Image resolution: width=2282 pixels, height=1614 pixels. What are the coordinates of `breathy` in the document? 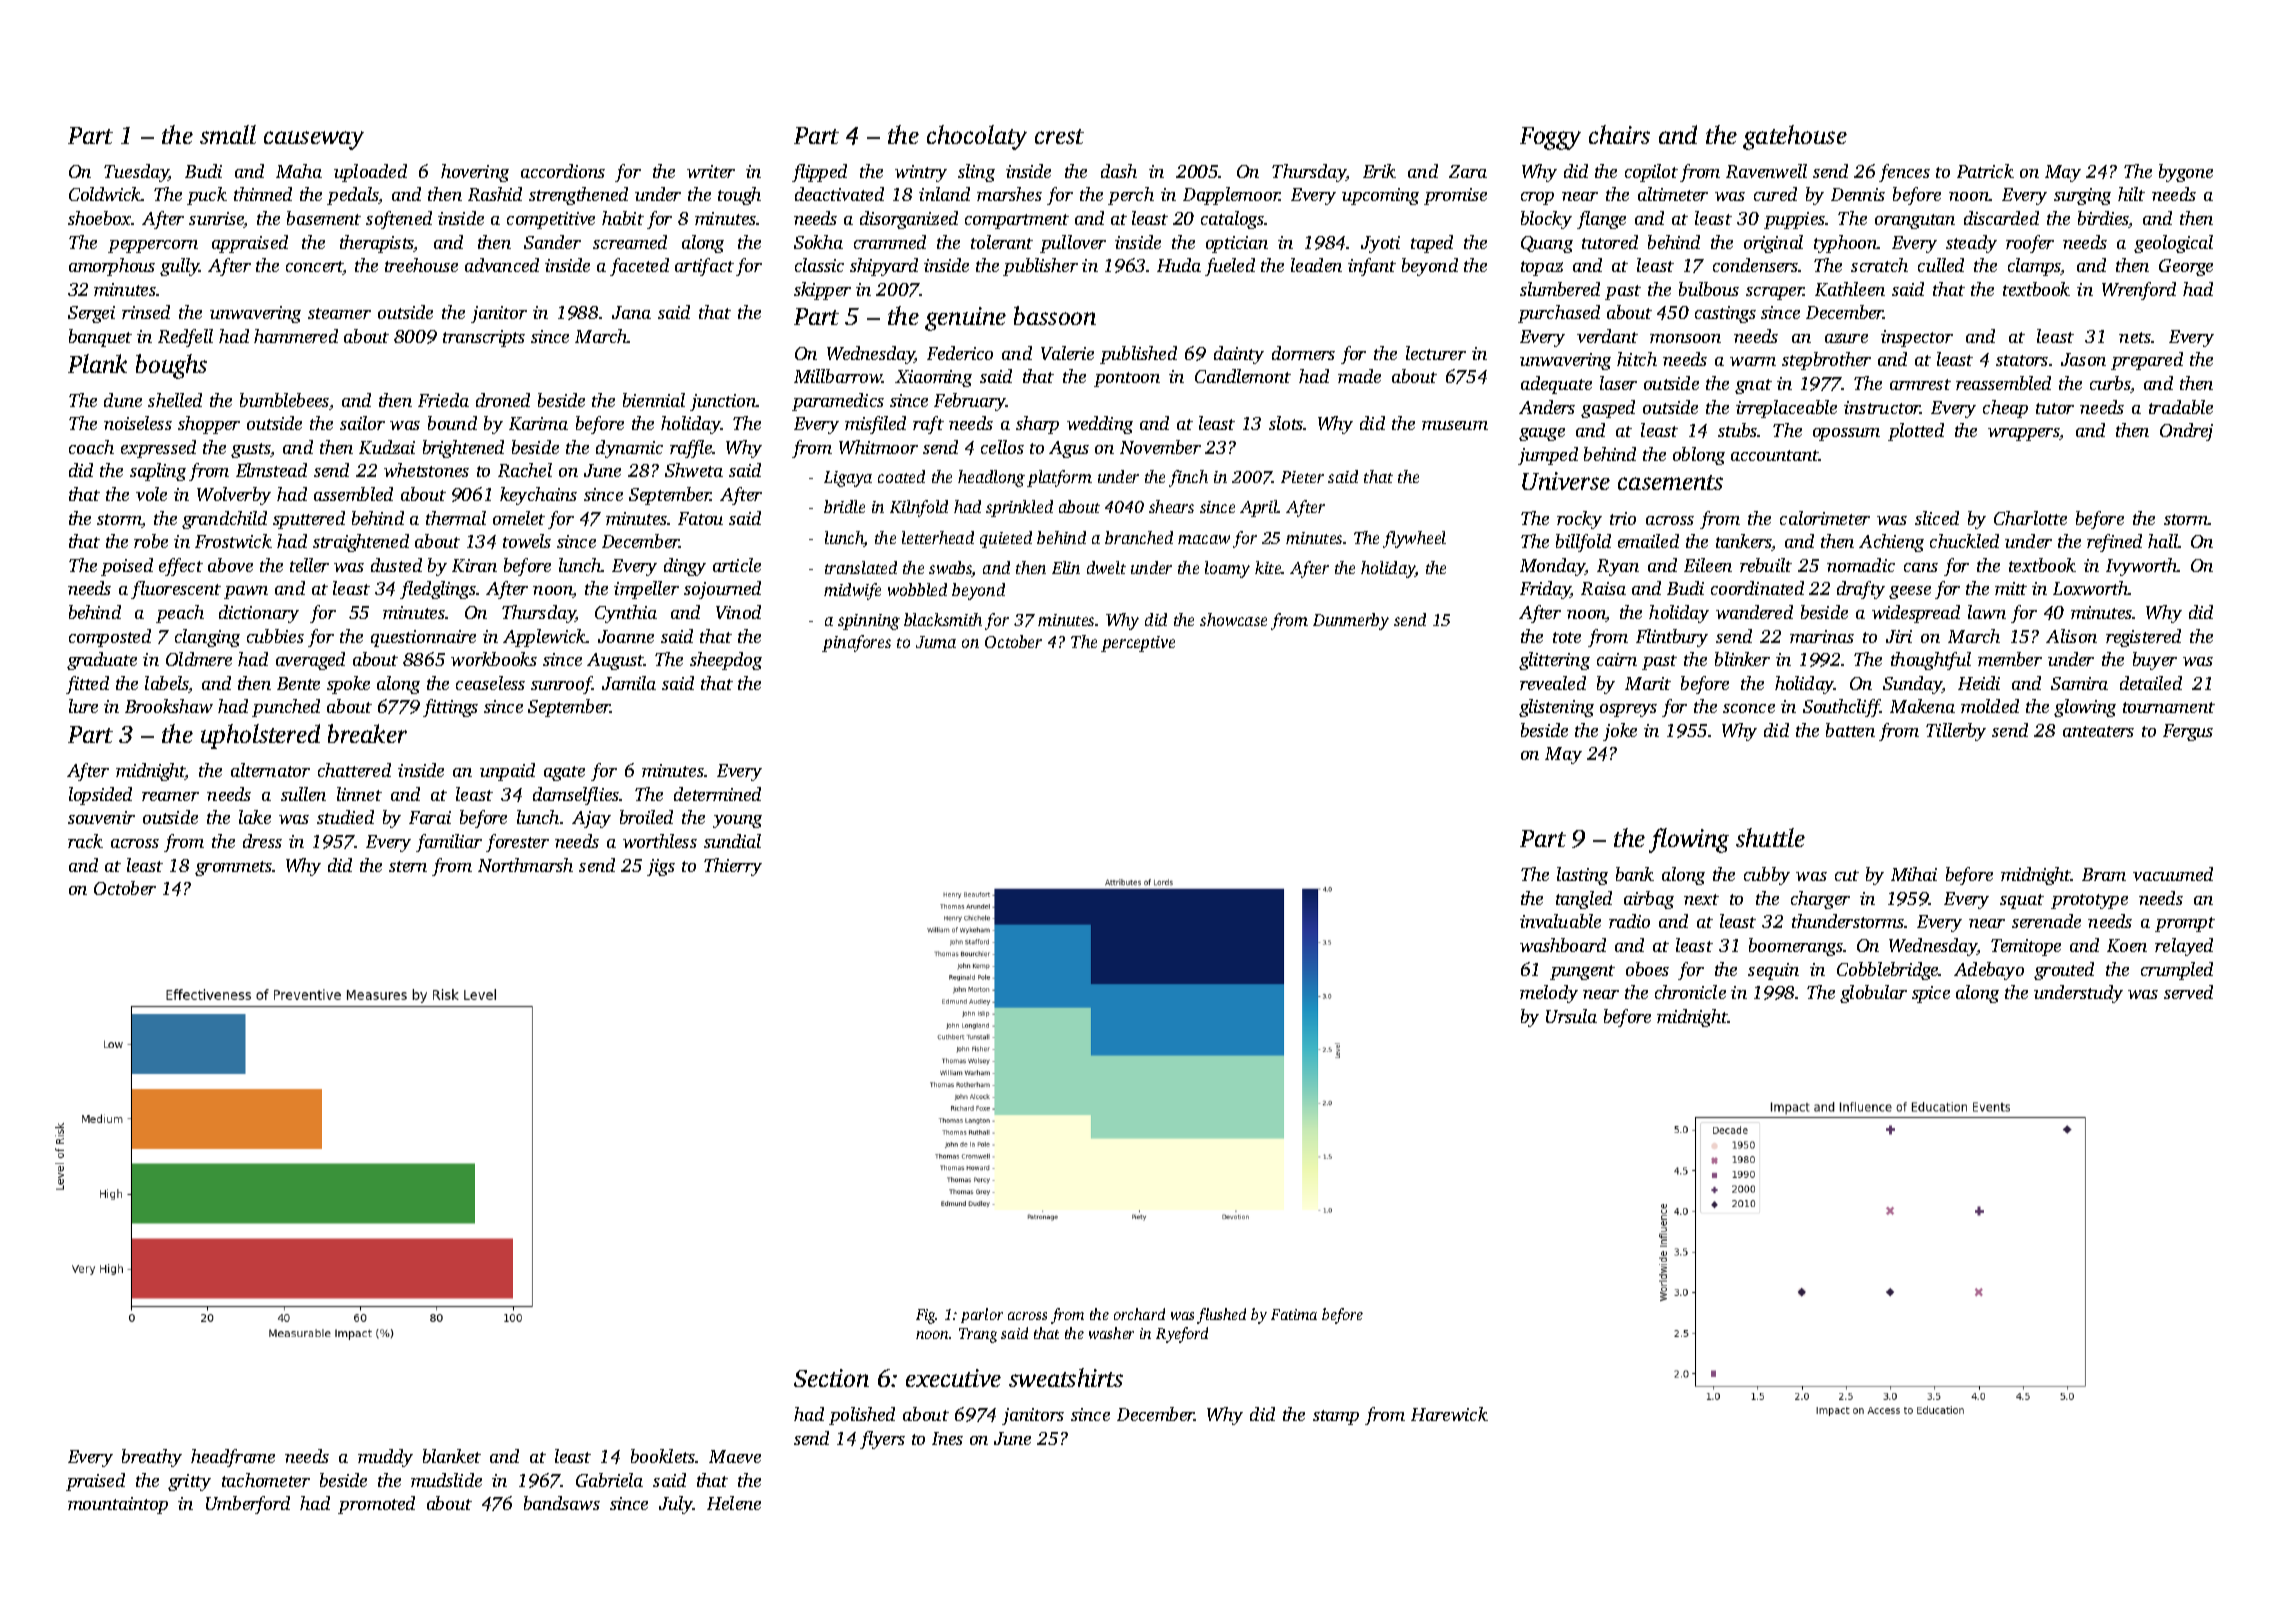 It's located at (152, 1458).
